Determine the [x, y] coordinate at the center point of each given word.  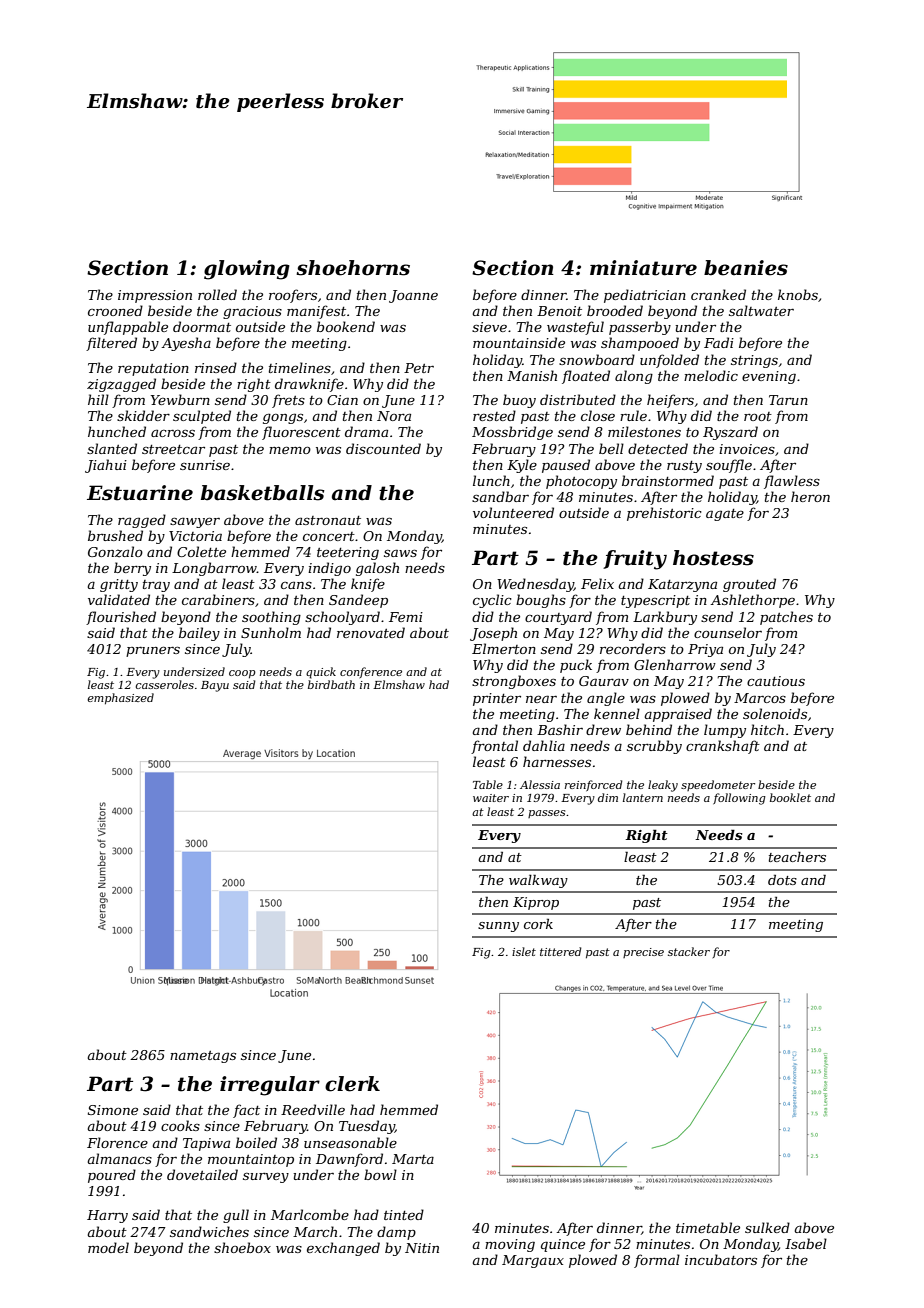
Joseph [493, 634]
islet [524, 951]
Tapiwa [206, 1144]
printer [497, 699]
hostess [713, 558]
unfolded [669, 361]
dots [782, 880]
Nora [394, 416]
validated [119, 599]
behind [649, 729]
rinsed [216, 367]
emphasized [120, 699]
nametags [203, 1057]
